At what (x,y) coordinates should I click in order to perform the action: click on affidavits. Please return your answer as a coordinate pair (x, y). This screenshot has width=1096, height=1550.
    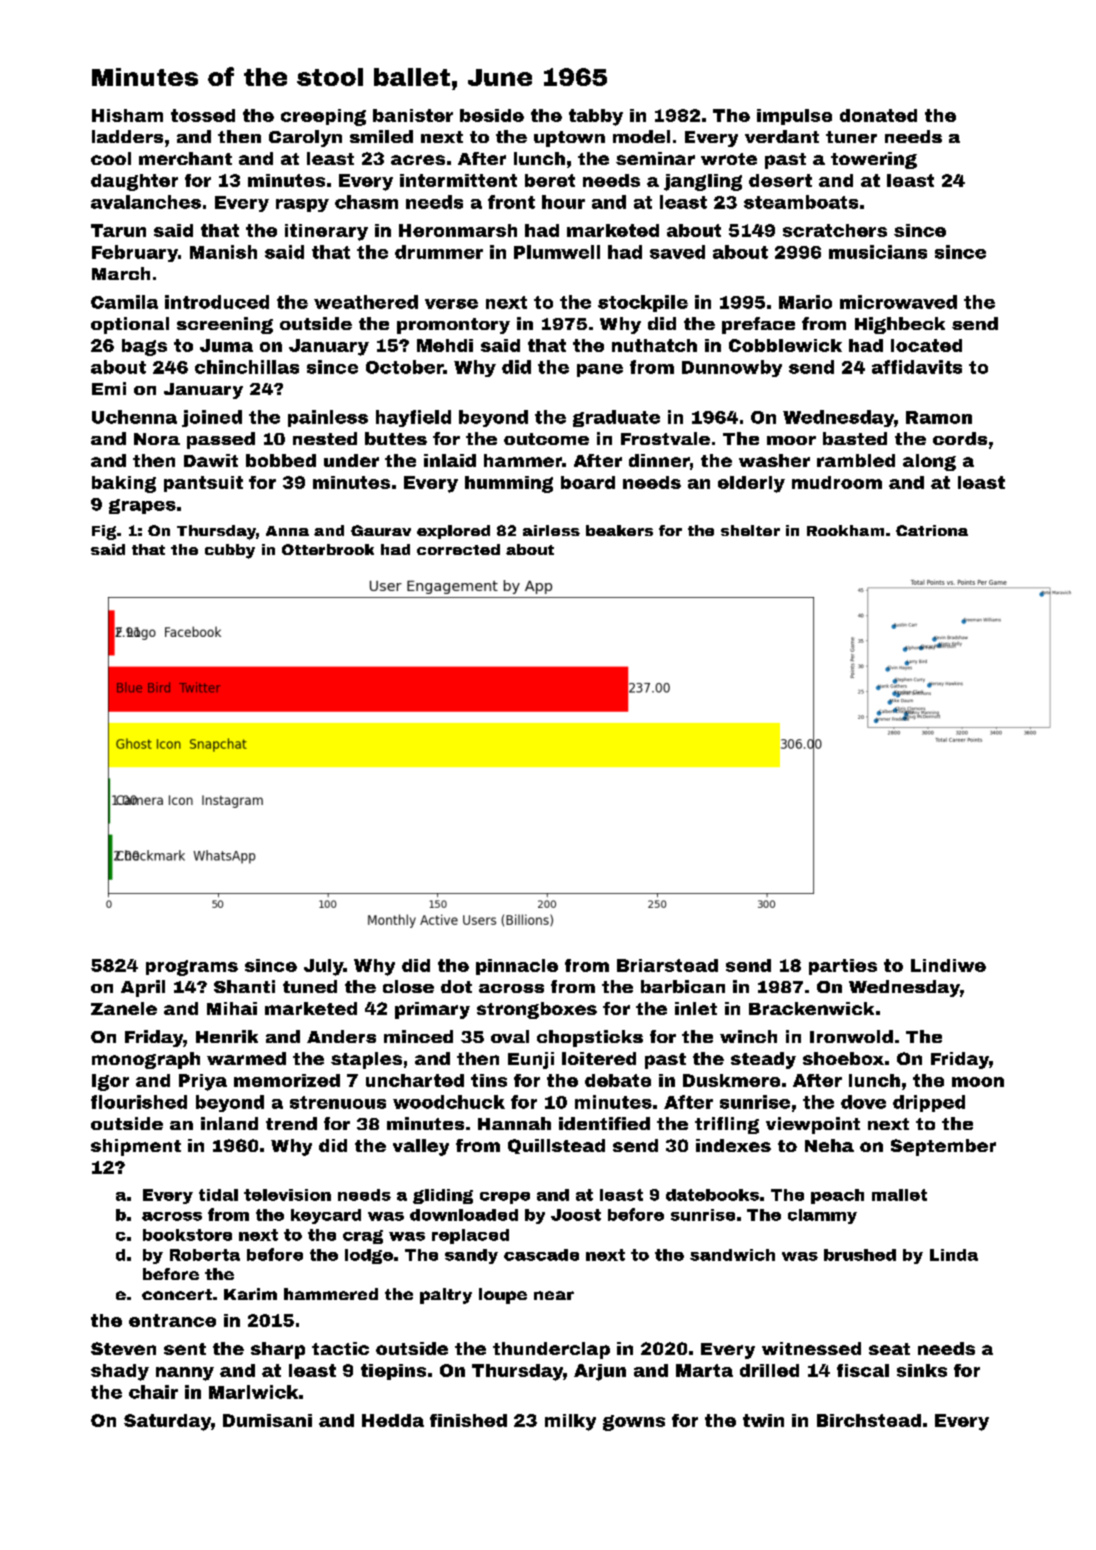
    Looking at the image, I should click on (917, 367).
